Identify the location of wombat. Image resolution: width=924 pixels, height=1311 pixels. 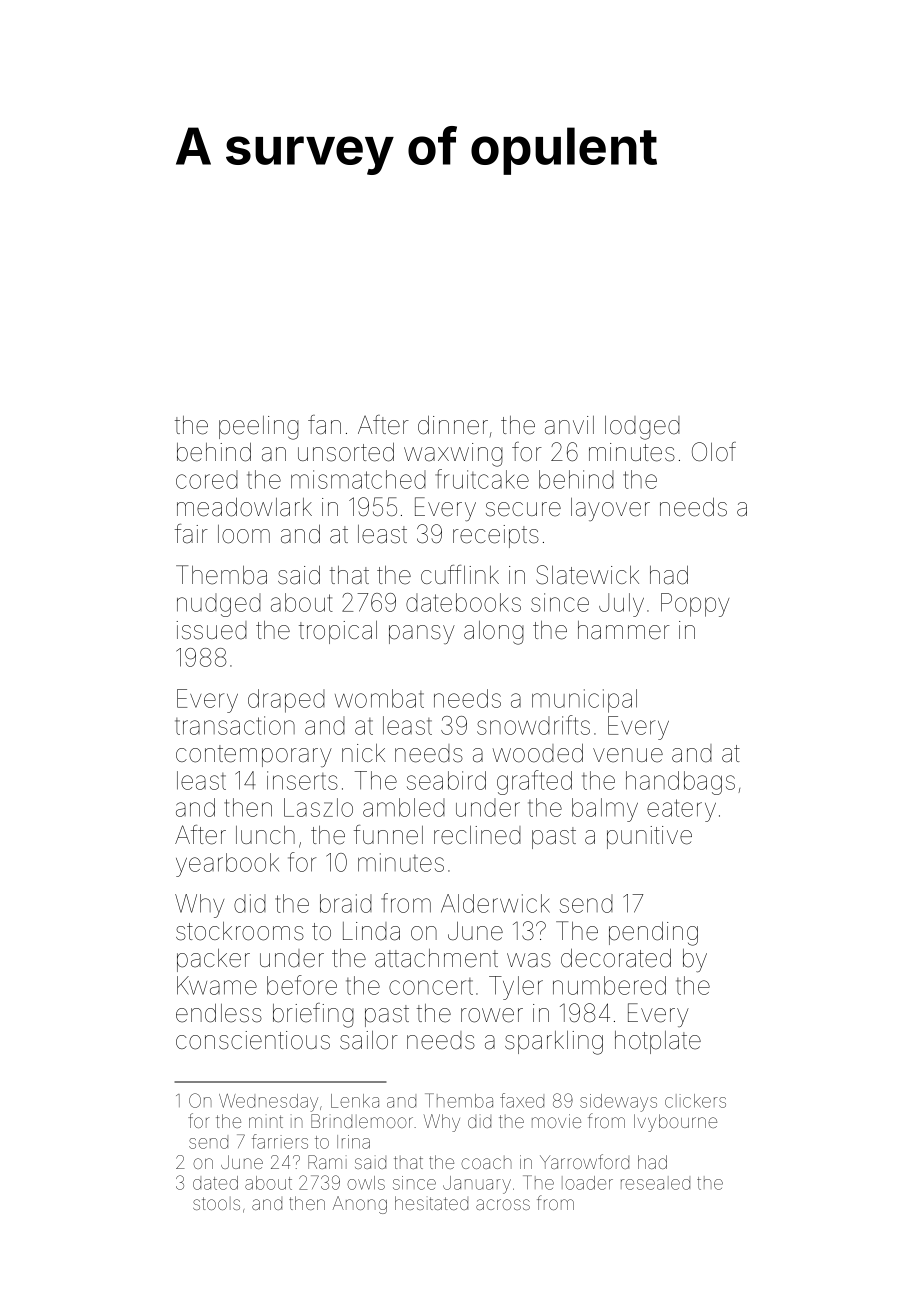
(379, 698).
